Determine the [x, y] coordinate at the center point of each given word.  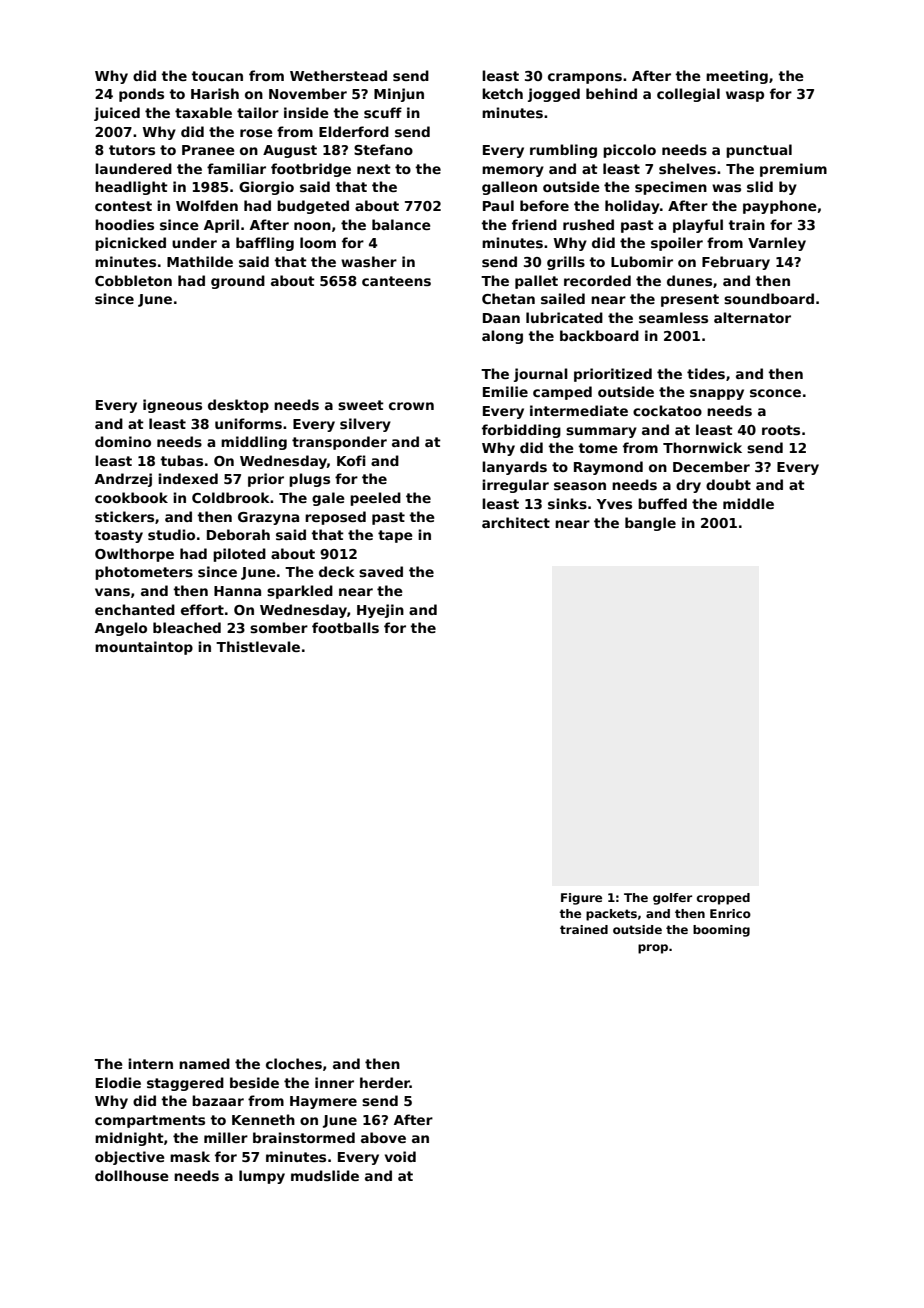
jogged [554, 95]
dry [688, 486]
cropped [723, 899]
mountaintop [144, 648]
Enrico [730, 913]
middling [254, 443]
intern [150, 1063]
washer [369, 261]
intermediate [579, 410]
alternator [752, 317]
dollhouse [132, 1175]
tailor [258, 112]
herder [385, 1082]
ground [238, 282]
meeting [737, 77]
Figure [581, 899]
